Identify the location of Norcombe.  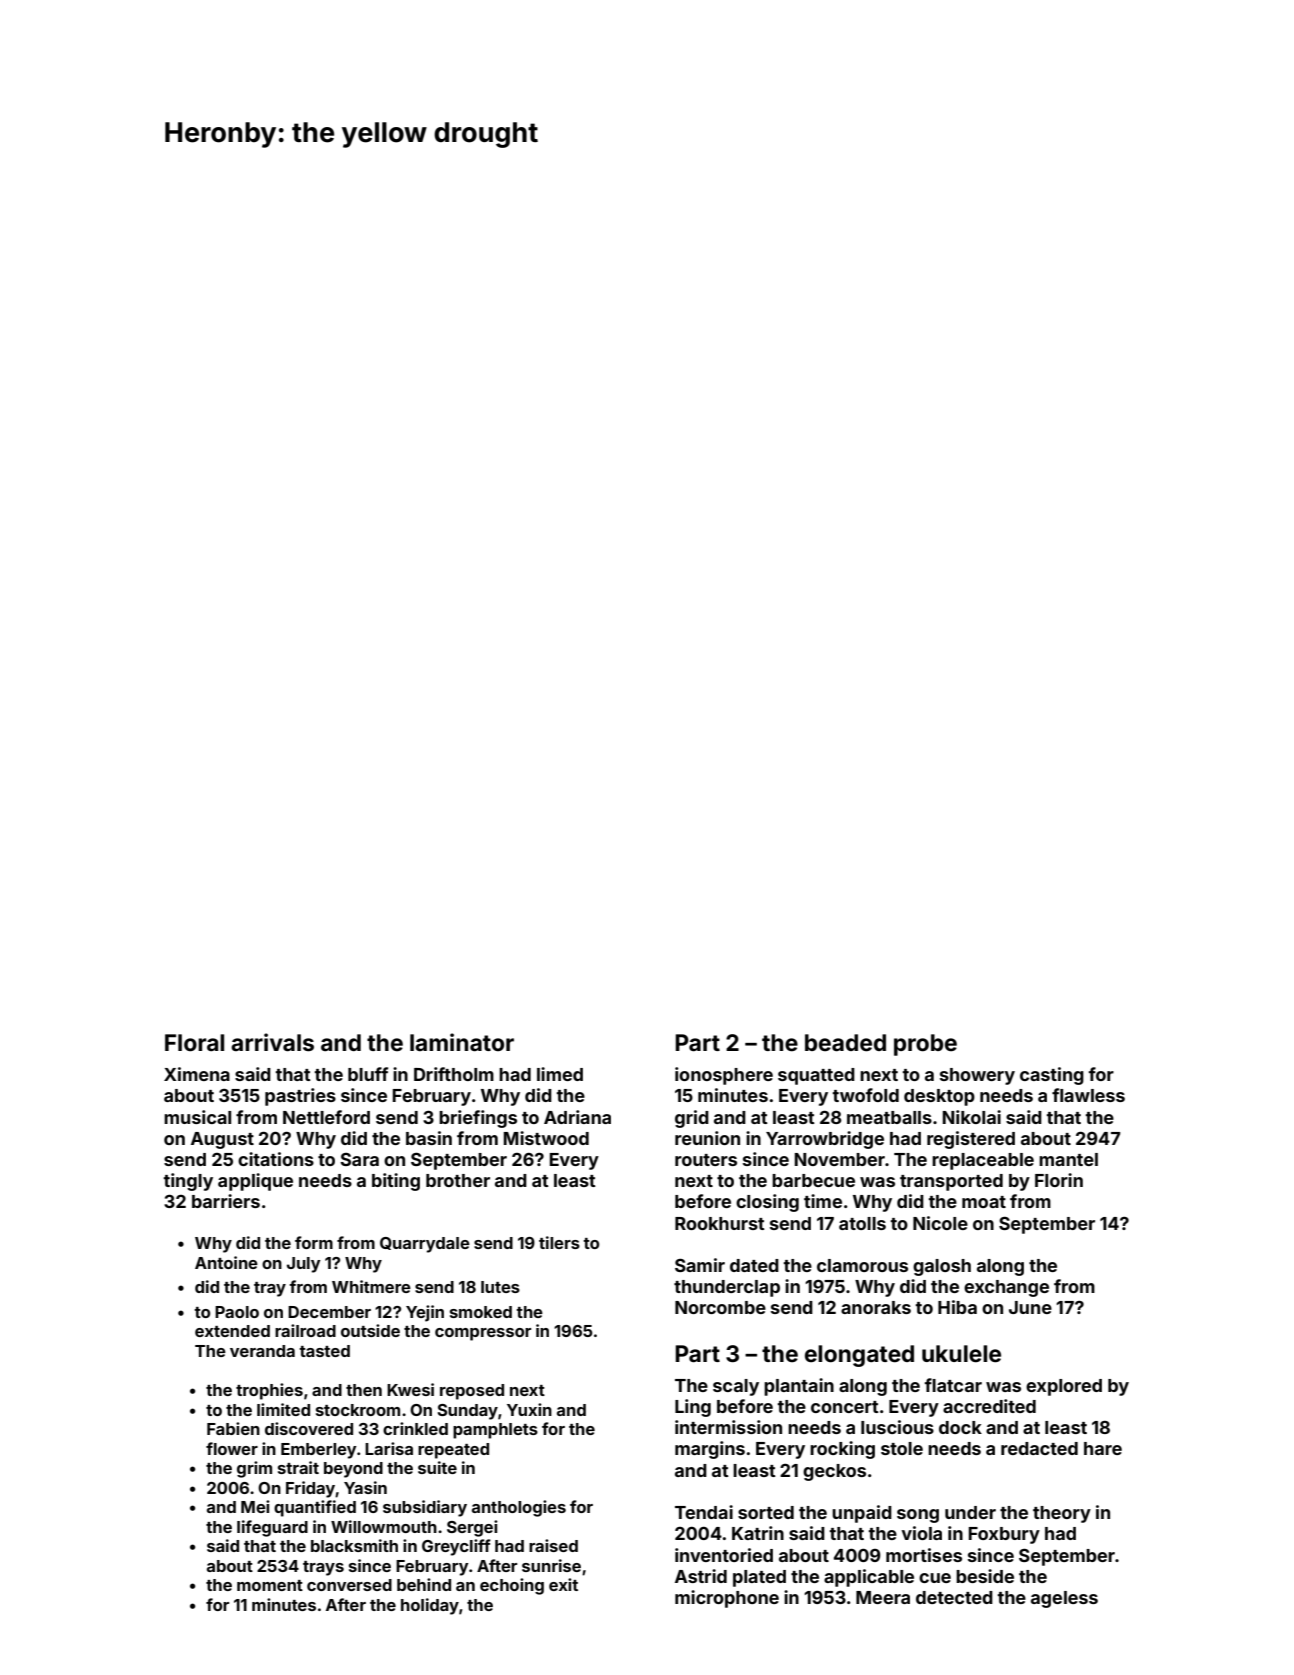
(720, 1307).
